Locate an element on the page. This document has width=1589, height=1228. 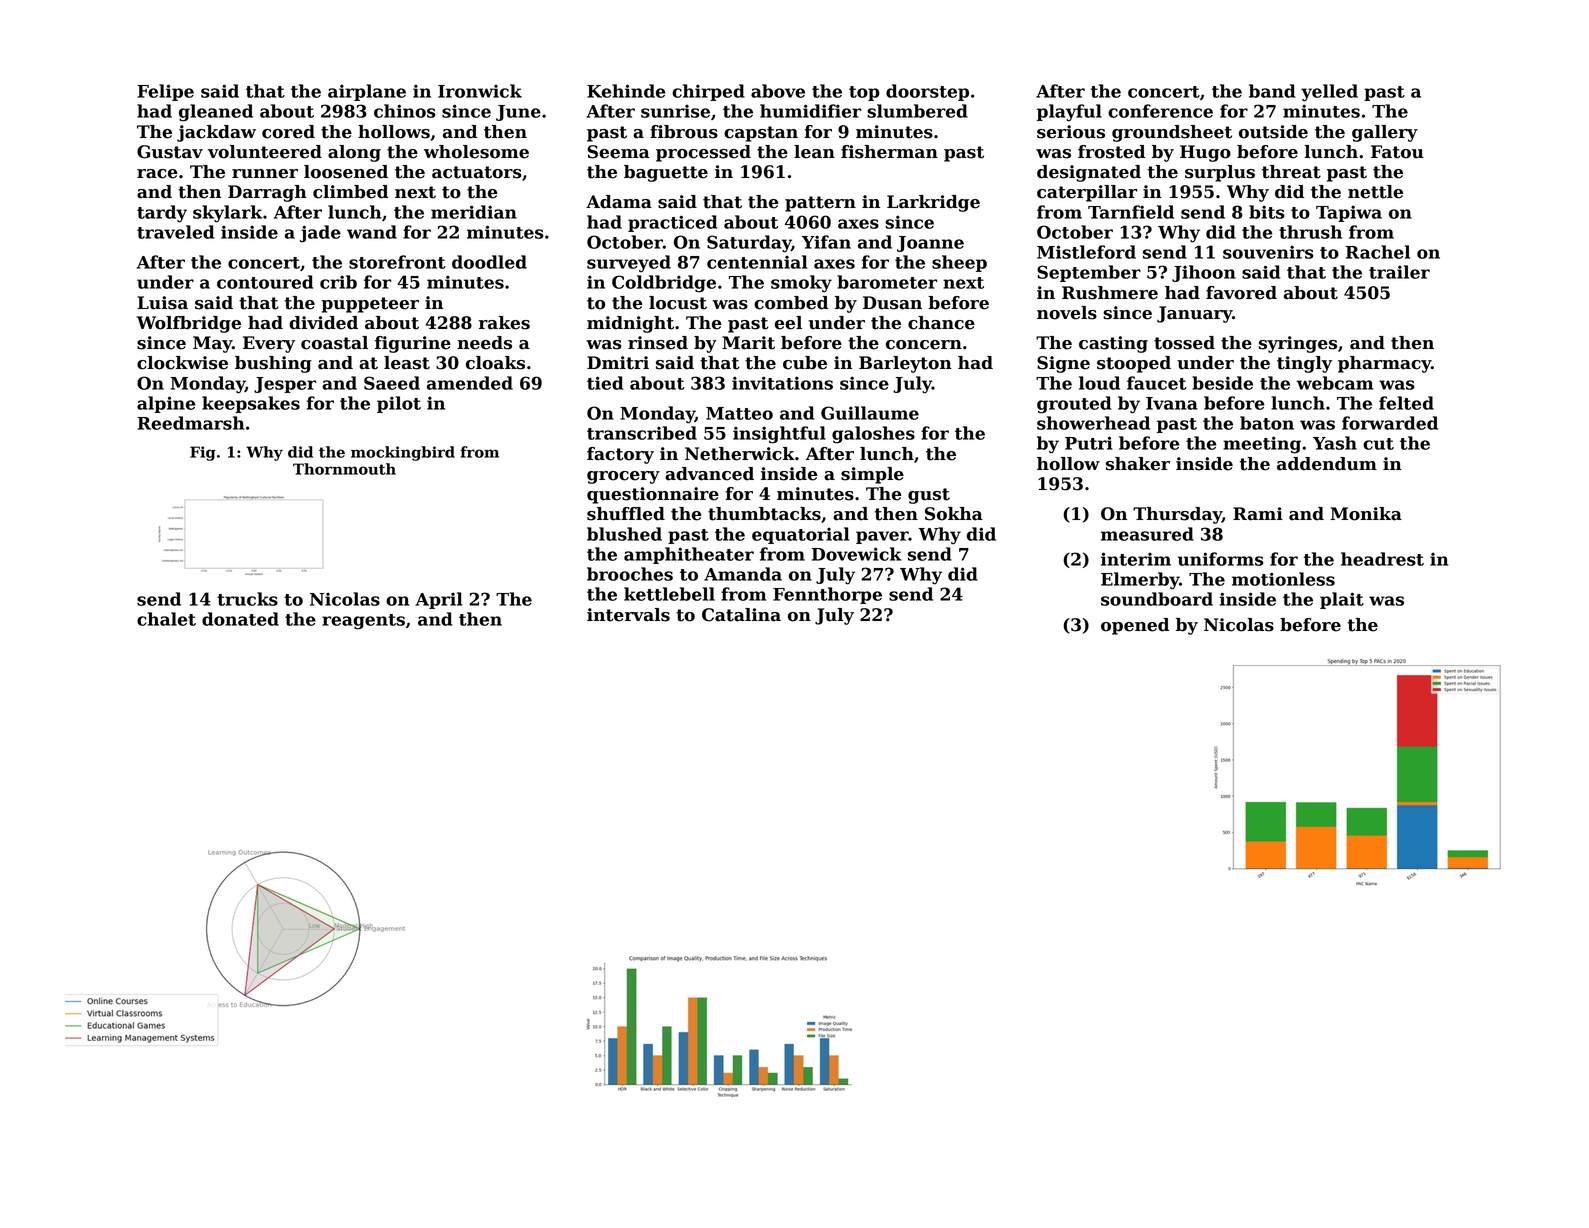
cored is located at coordinates (288, 132).
